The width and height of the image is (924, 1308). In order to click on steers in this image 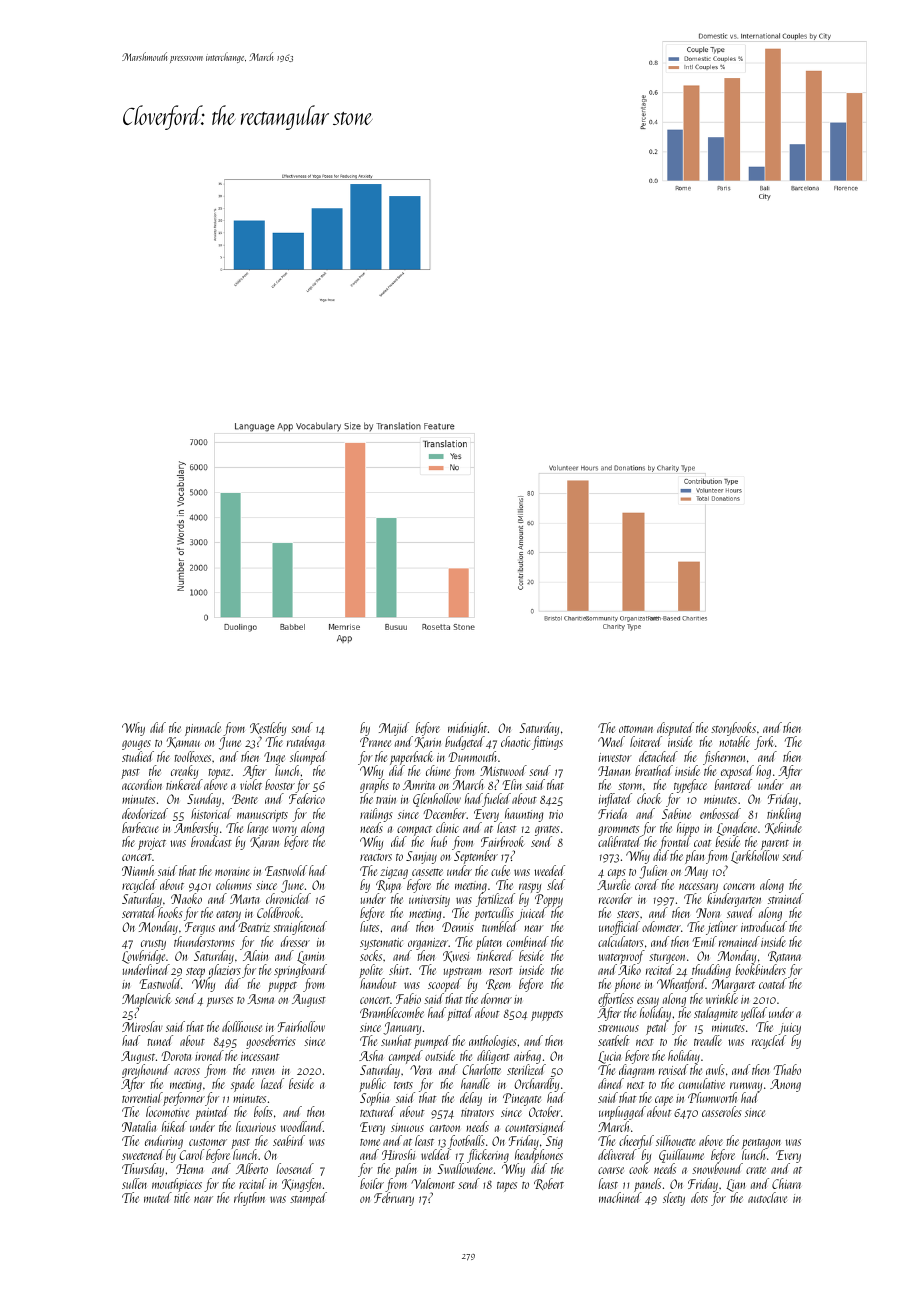, I will do `click(628, 914)`.
